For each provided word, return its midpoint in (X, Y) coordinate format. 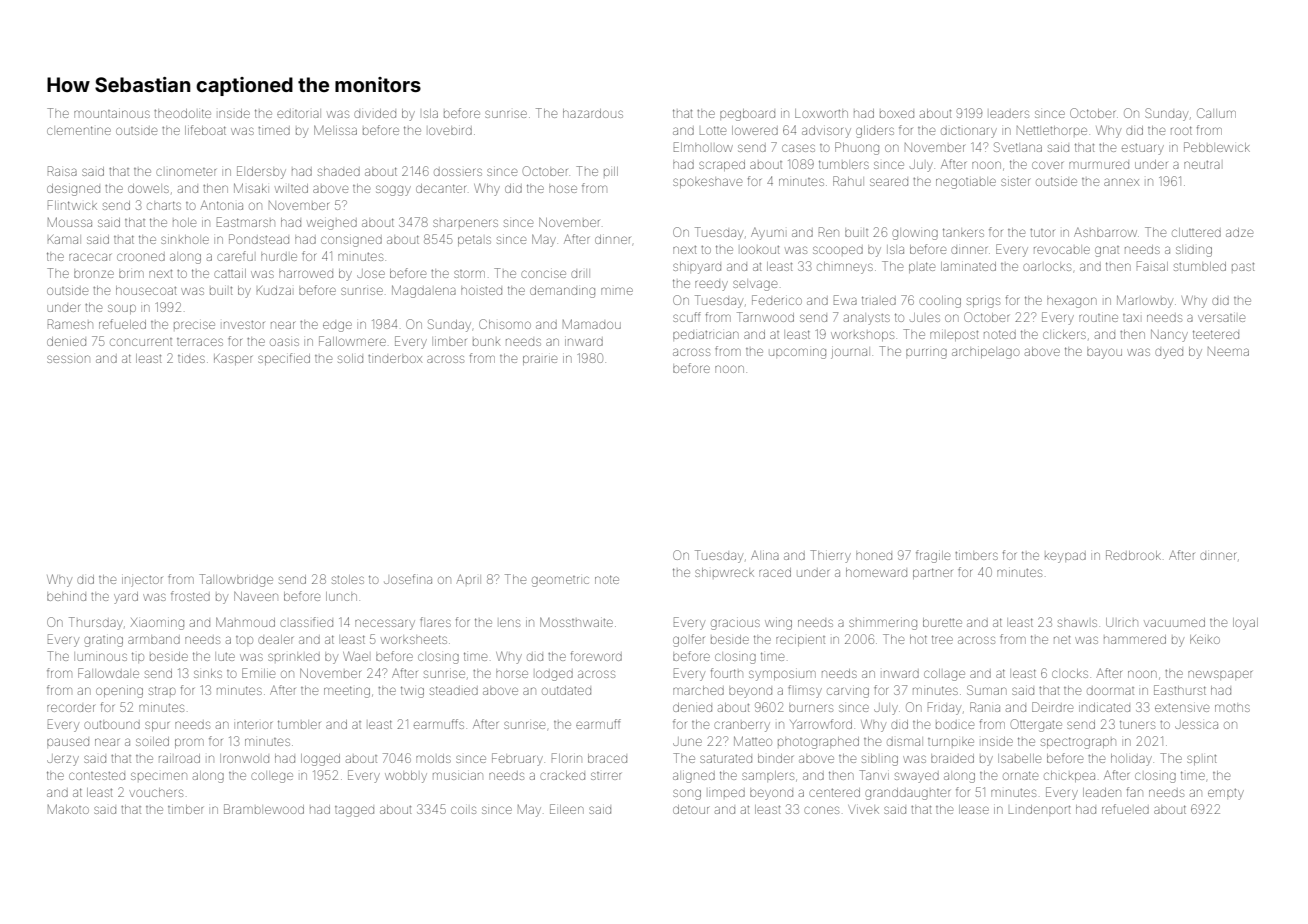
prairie (540, 360)
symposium (782, 675)
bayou (1104, 353)
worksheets (414, 639)
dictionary (969, 132)
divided (375, 113)
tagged (354, 811)
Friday (944, 708)
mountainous (112, 114)
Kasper (233, 359)
